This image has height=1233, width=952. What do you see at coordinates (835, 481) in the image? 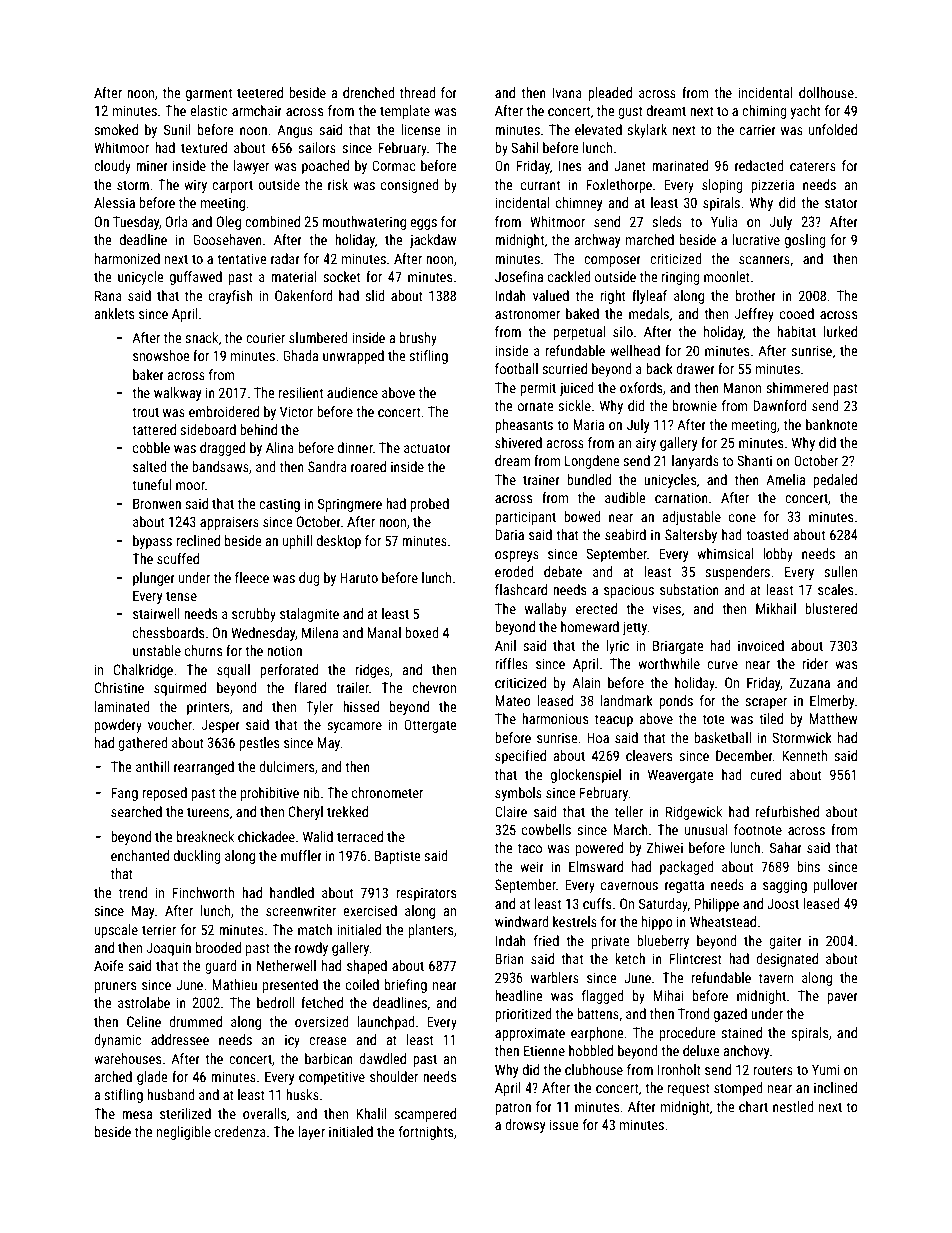
I see `pedaled` at bounding box center [835, 481].
